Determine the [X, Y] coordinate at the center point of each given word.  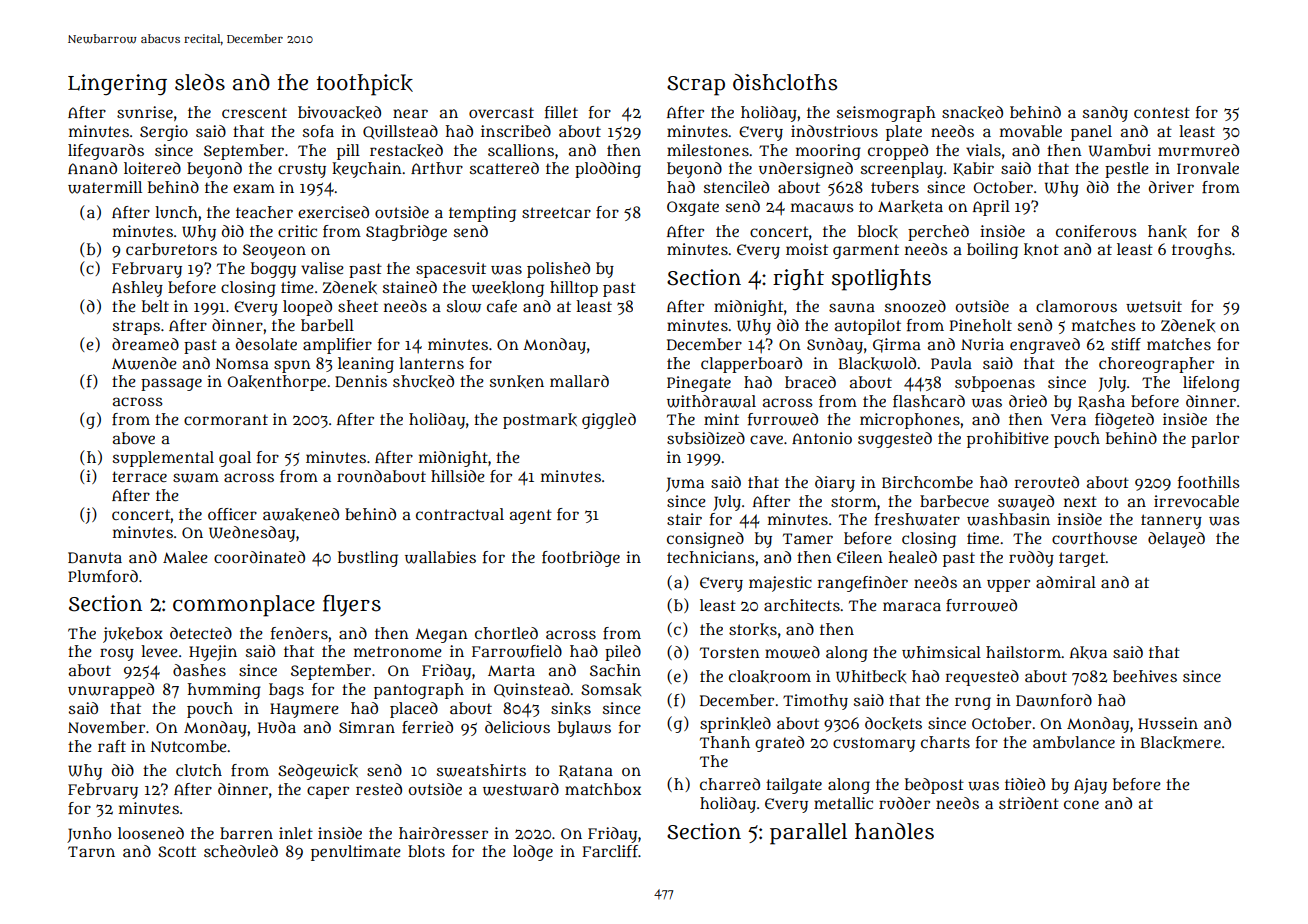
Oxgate [693, 208]
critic [297, 231]
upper [1008, 585]
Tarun [91, 852]
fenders [299, 633]
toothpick [365, 85]
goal [235, 459]
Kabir [973, 169]
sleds [200, 82]
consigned [705, 540]
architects [802, 605]
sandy [1105, 114]
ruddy [1031, 559]
